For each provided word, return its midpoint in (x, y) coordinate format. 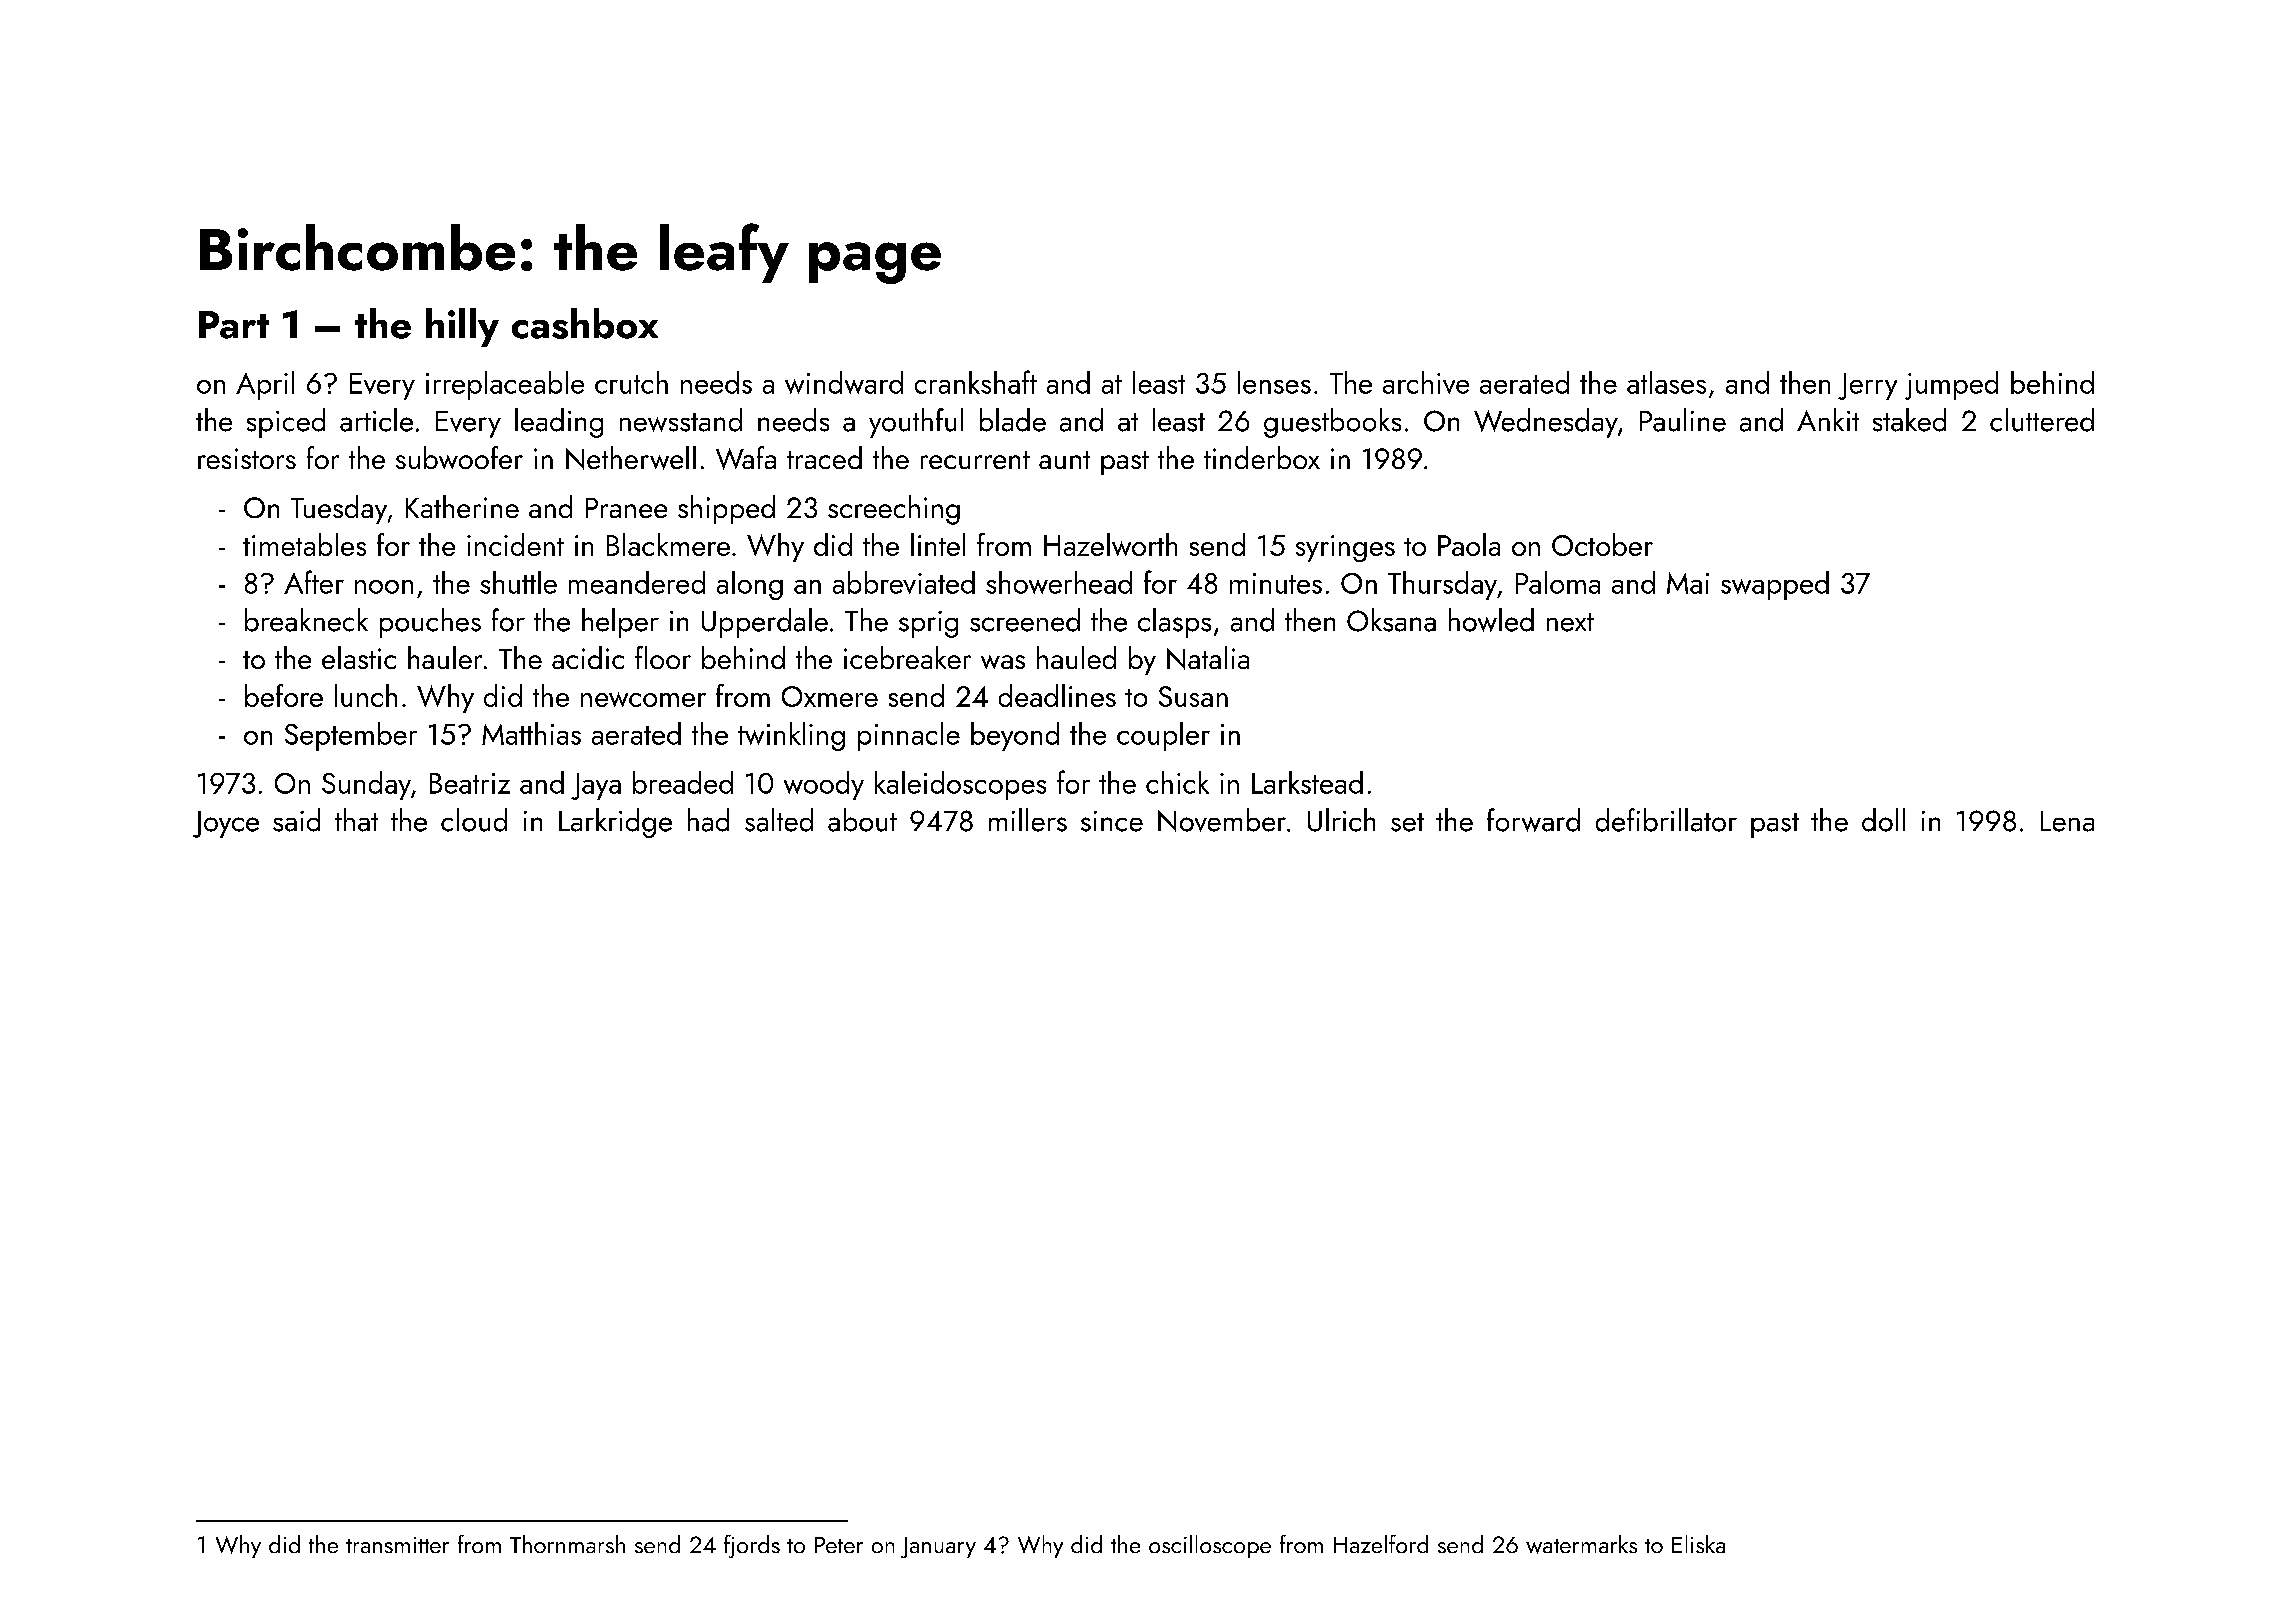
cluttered (2042, 420)
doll (1883, 820)
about (862, 820)
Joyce (226, 824)
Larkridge (615, 823)
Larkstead (1307, 782)
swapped (1775, 585)
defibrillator (1666, 820)
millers (1028, 820)
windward (844, 382)
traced (824, 457)
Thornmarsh (567, 1544)
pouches (430, 623)
